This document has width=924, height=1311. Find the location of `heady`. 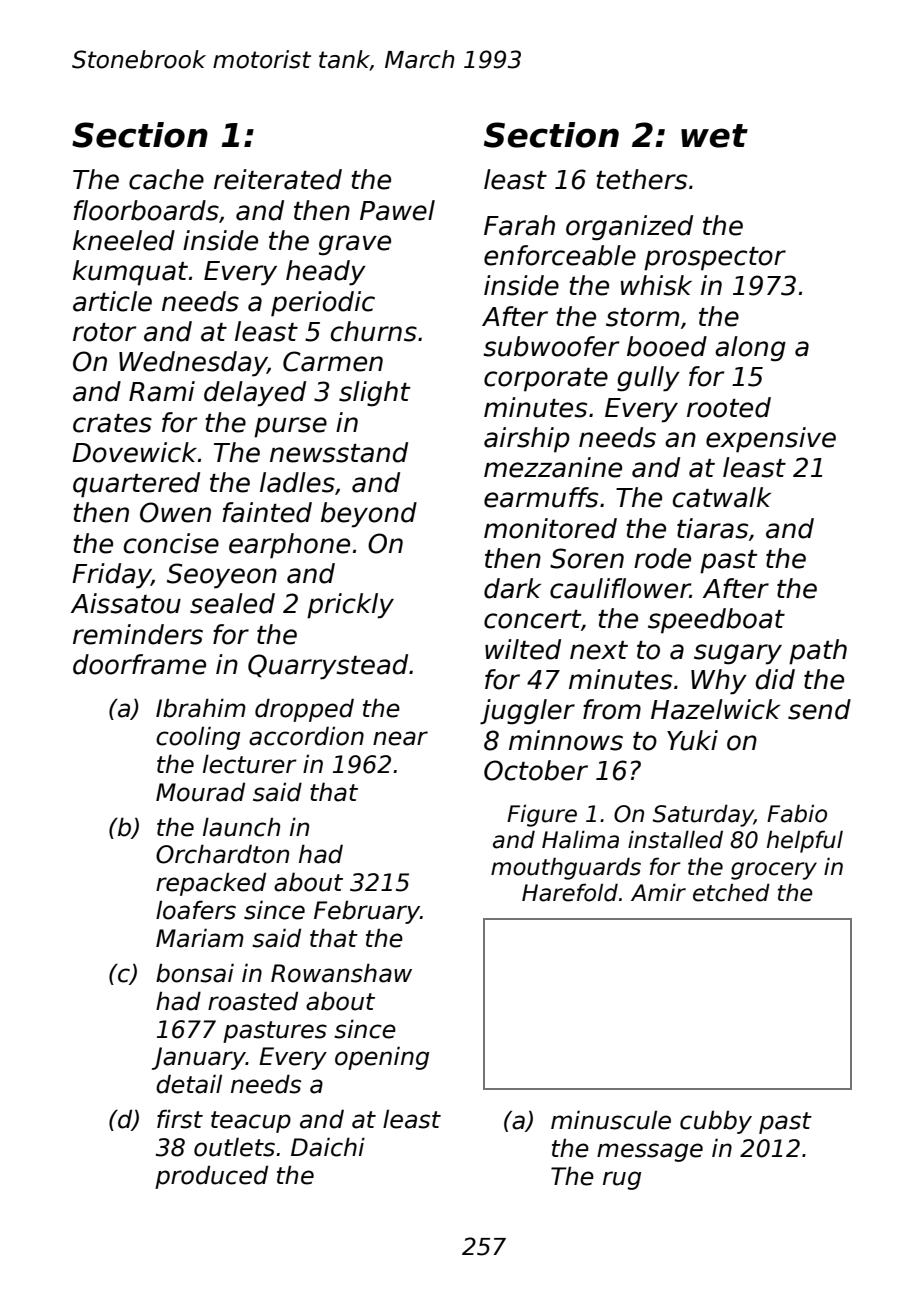

heady is located at coordinates (326, 273).
